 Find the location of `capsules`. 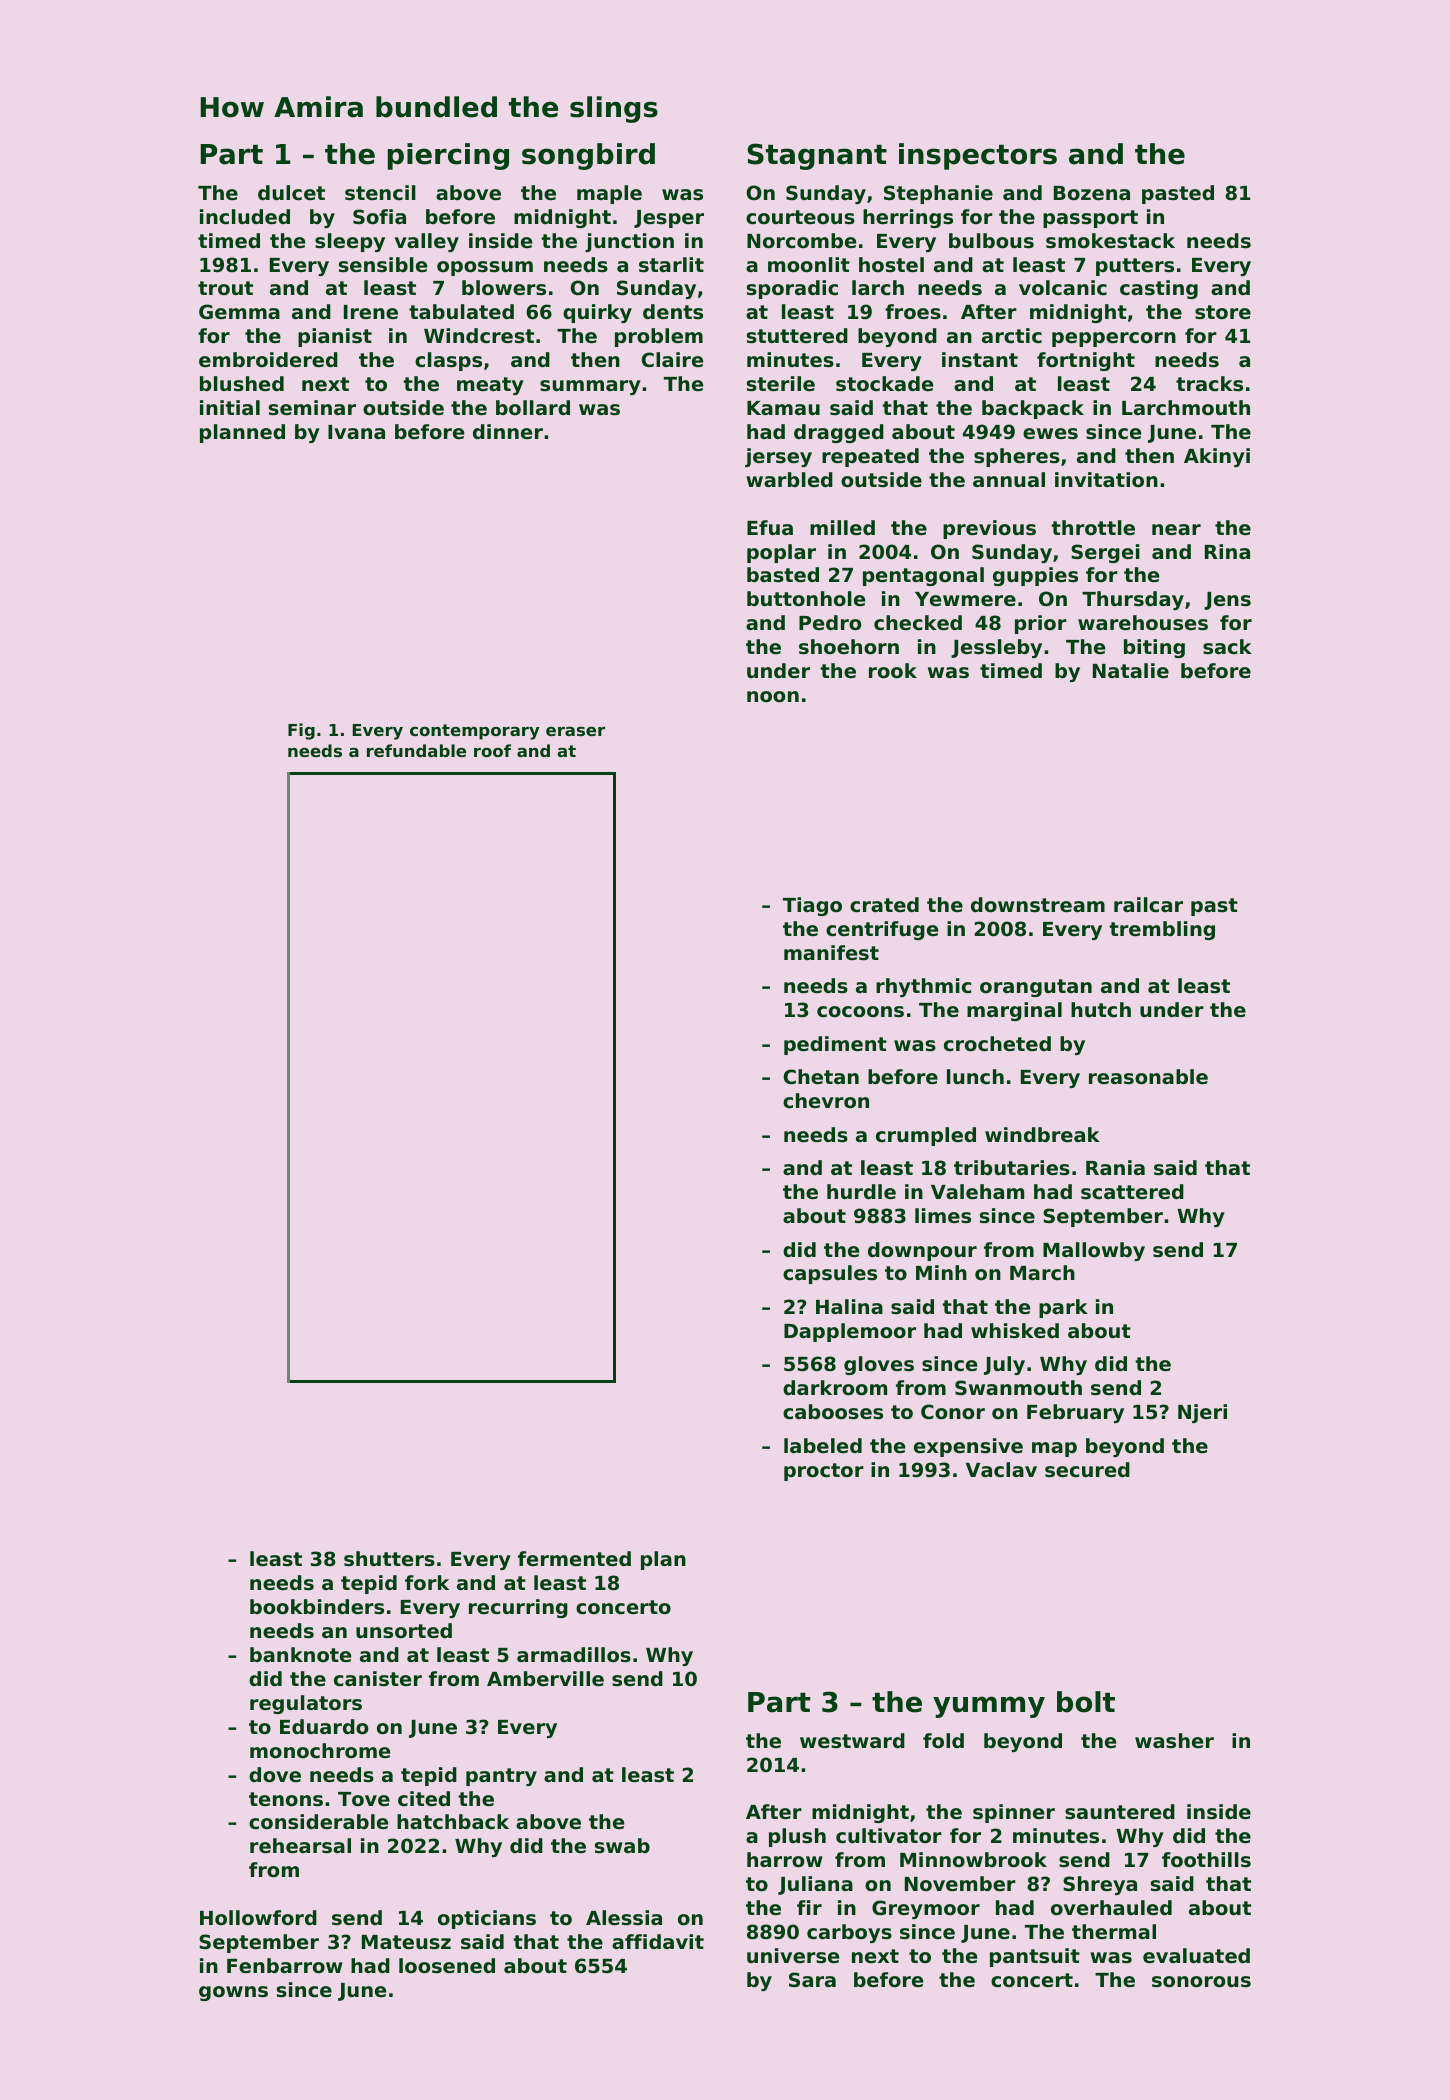

capsules is located at coordinates (830, 1274).
